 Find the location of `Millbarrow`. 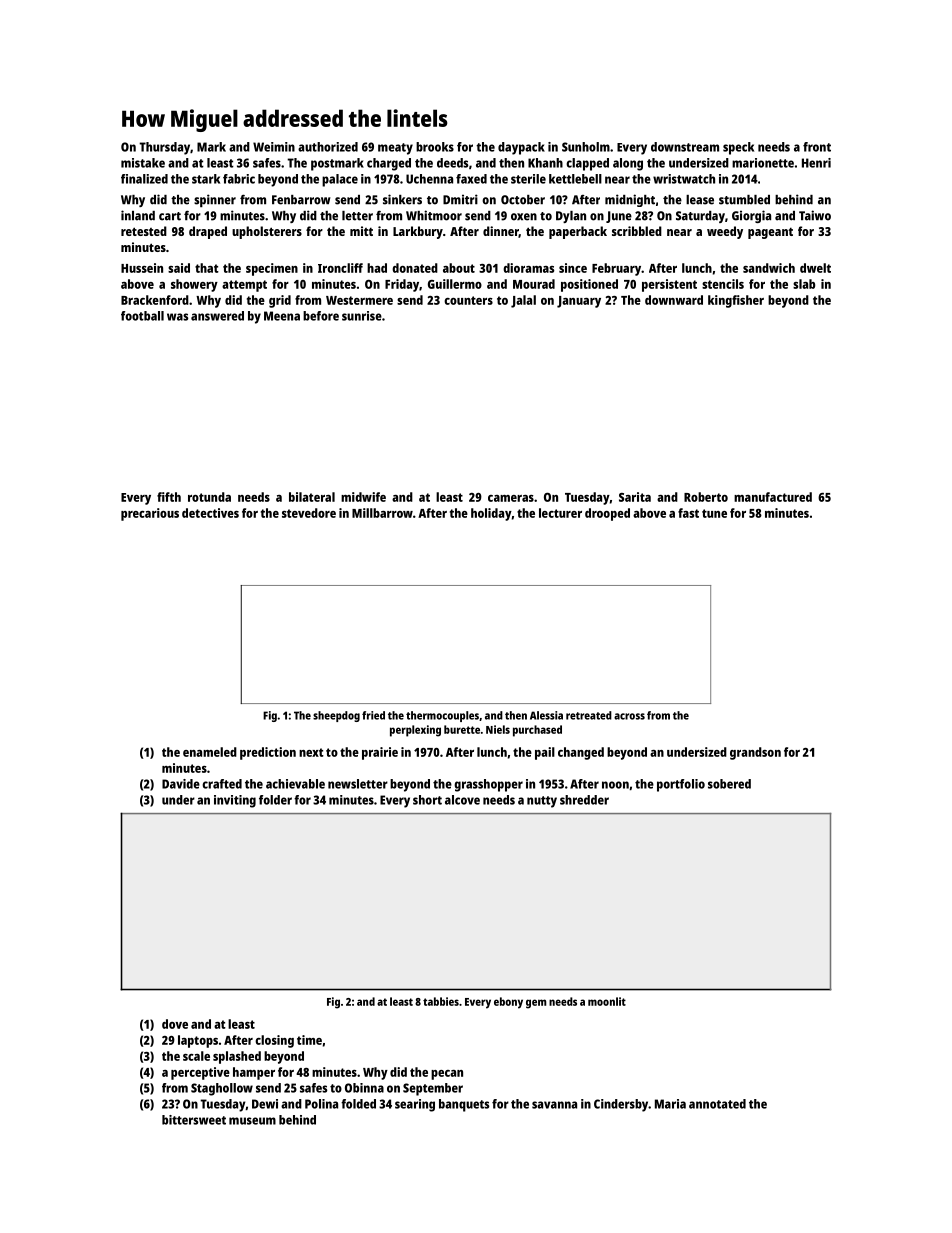

Millbarrow is located at coordinates (382, 513).
